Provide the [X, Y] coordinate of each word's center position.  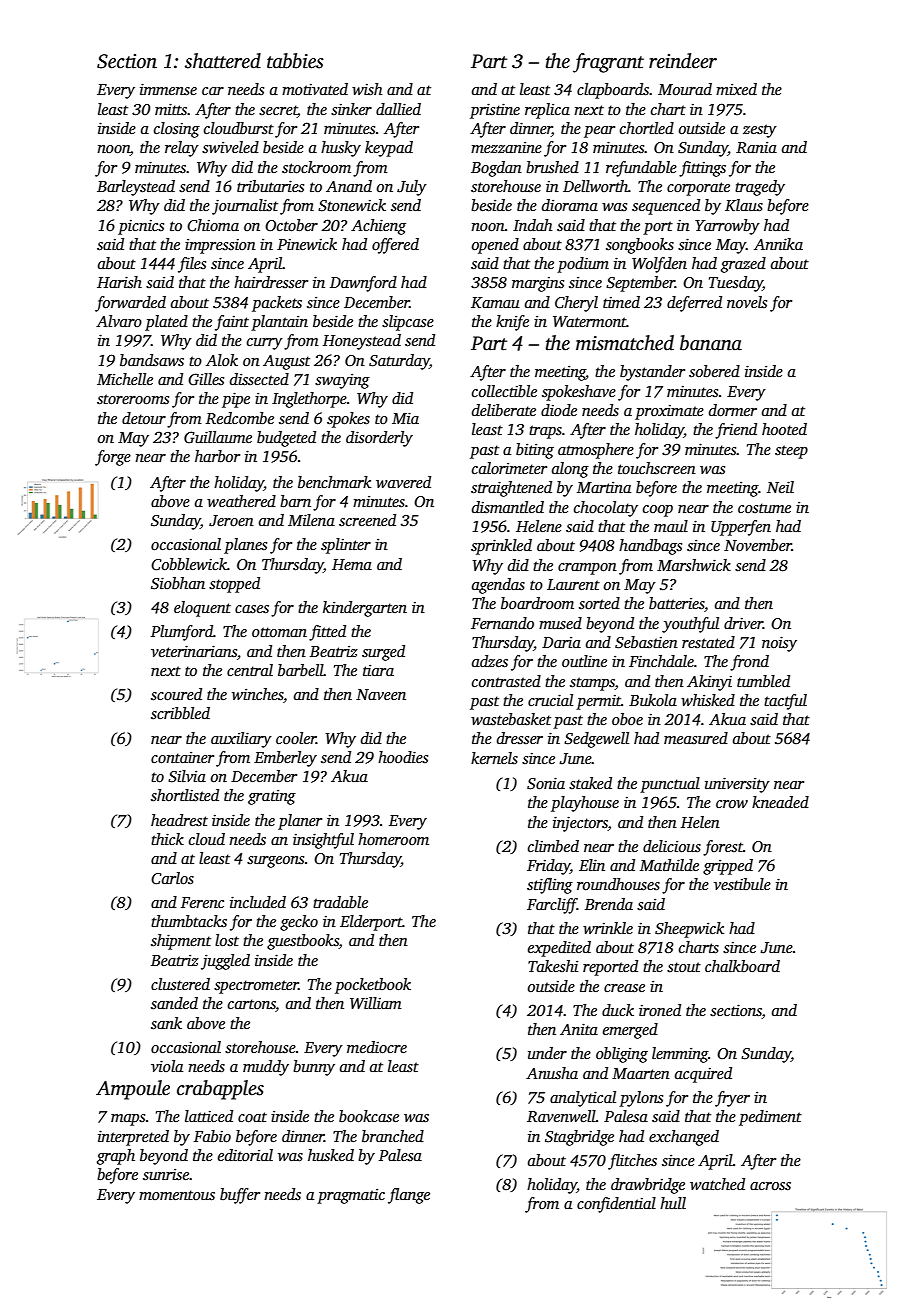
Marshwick [694, 565]
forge [113, 458]
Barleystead [136, 188]
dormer [733, 410]
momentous [177, 1195]
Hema [352, 564]
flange [409, 1196]
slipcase [408, 323]
